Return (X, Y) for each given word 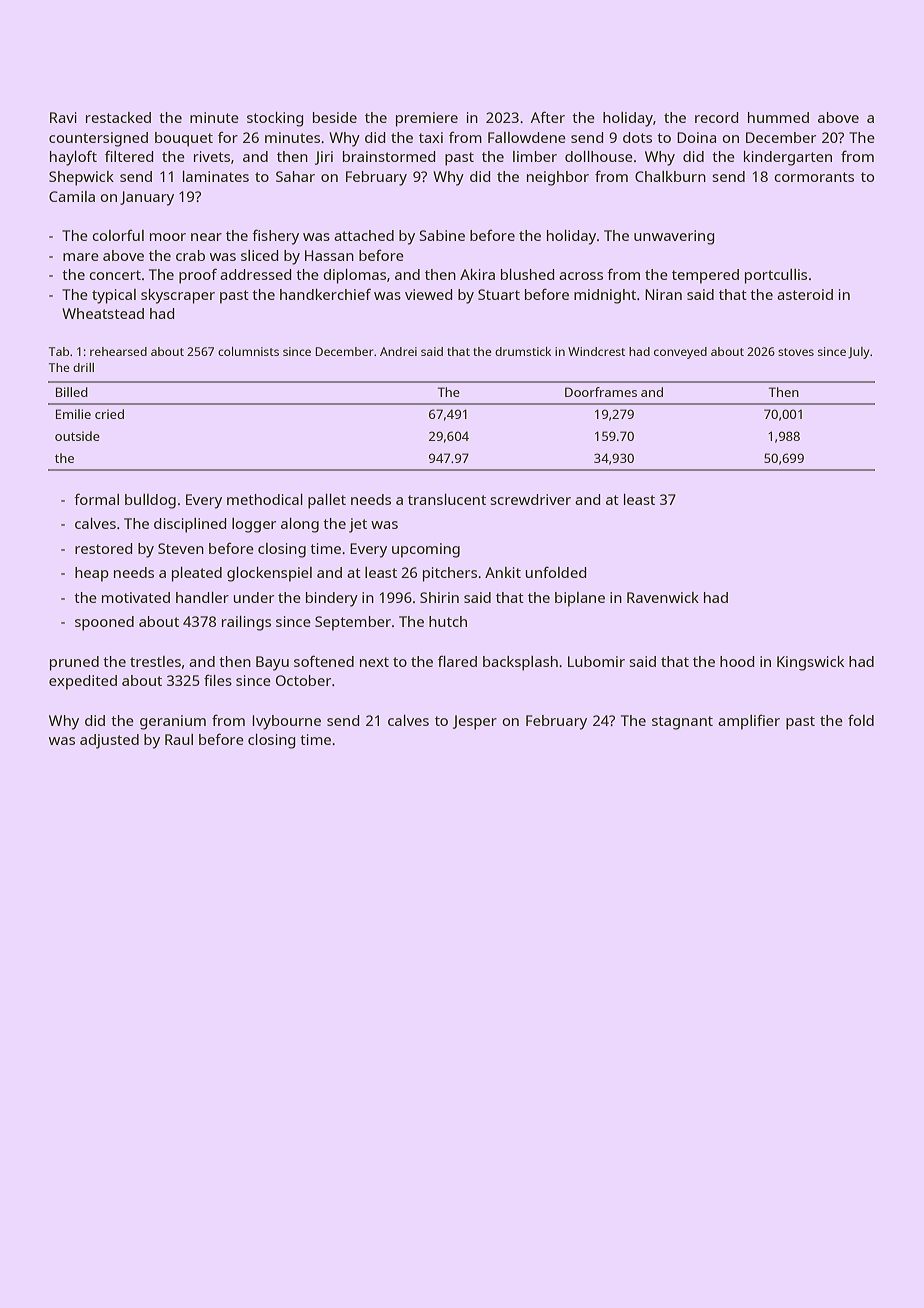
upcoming (426, 550)
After (548, 117)
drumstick (523, 351)
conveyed (680, 353)
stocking (275, 119)
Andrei (398, 351)
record (717, 117)
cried (109, 414)
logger (254, 525)
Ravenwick (663, 597)
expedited (83, 682)
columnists (248, 351)
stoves (796, 352)
